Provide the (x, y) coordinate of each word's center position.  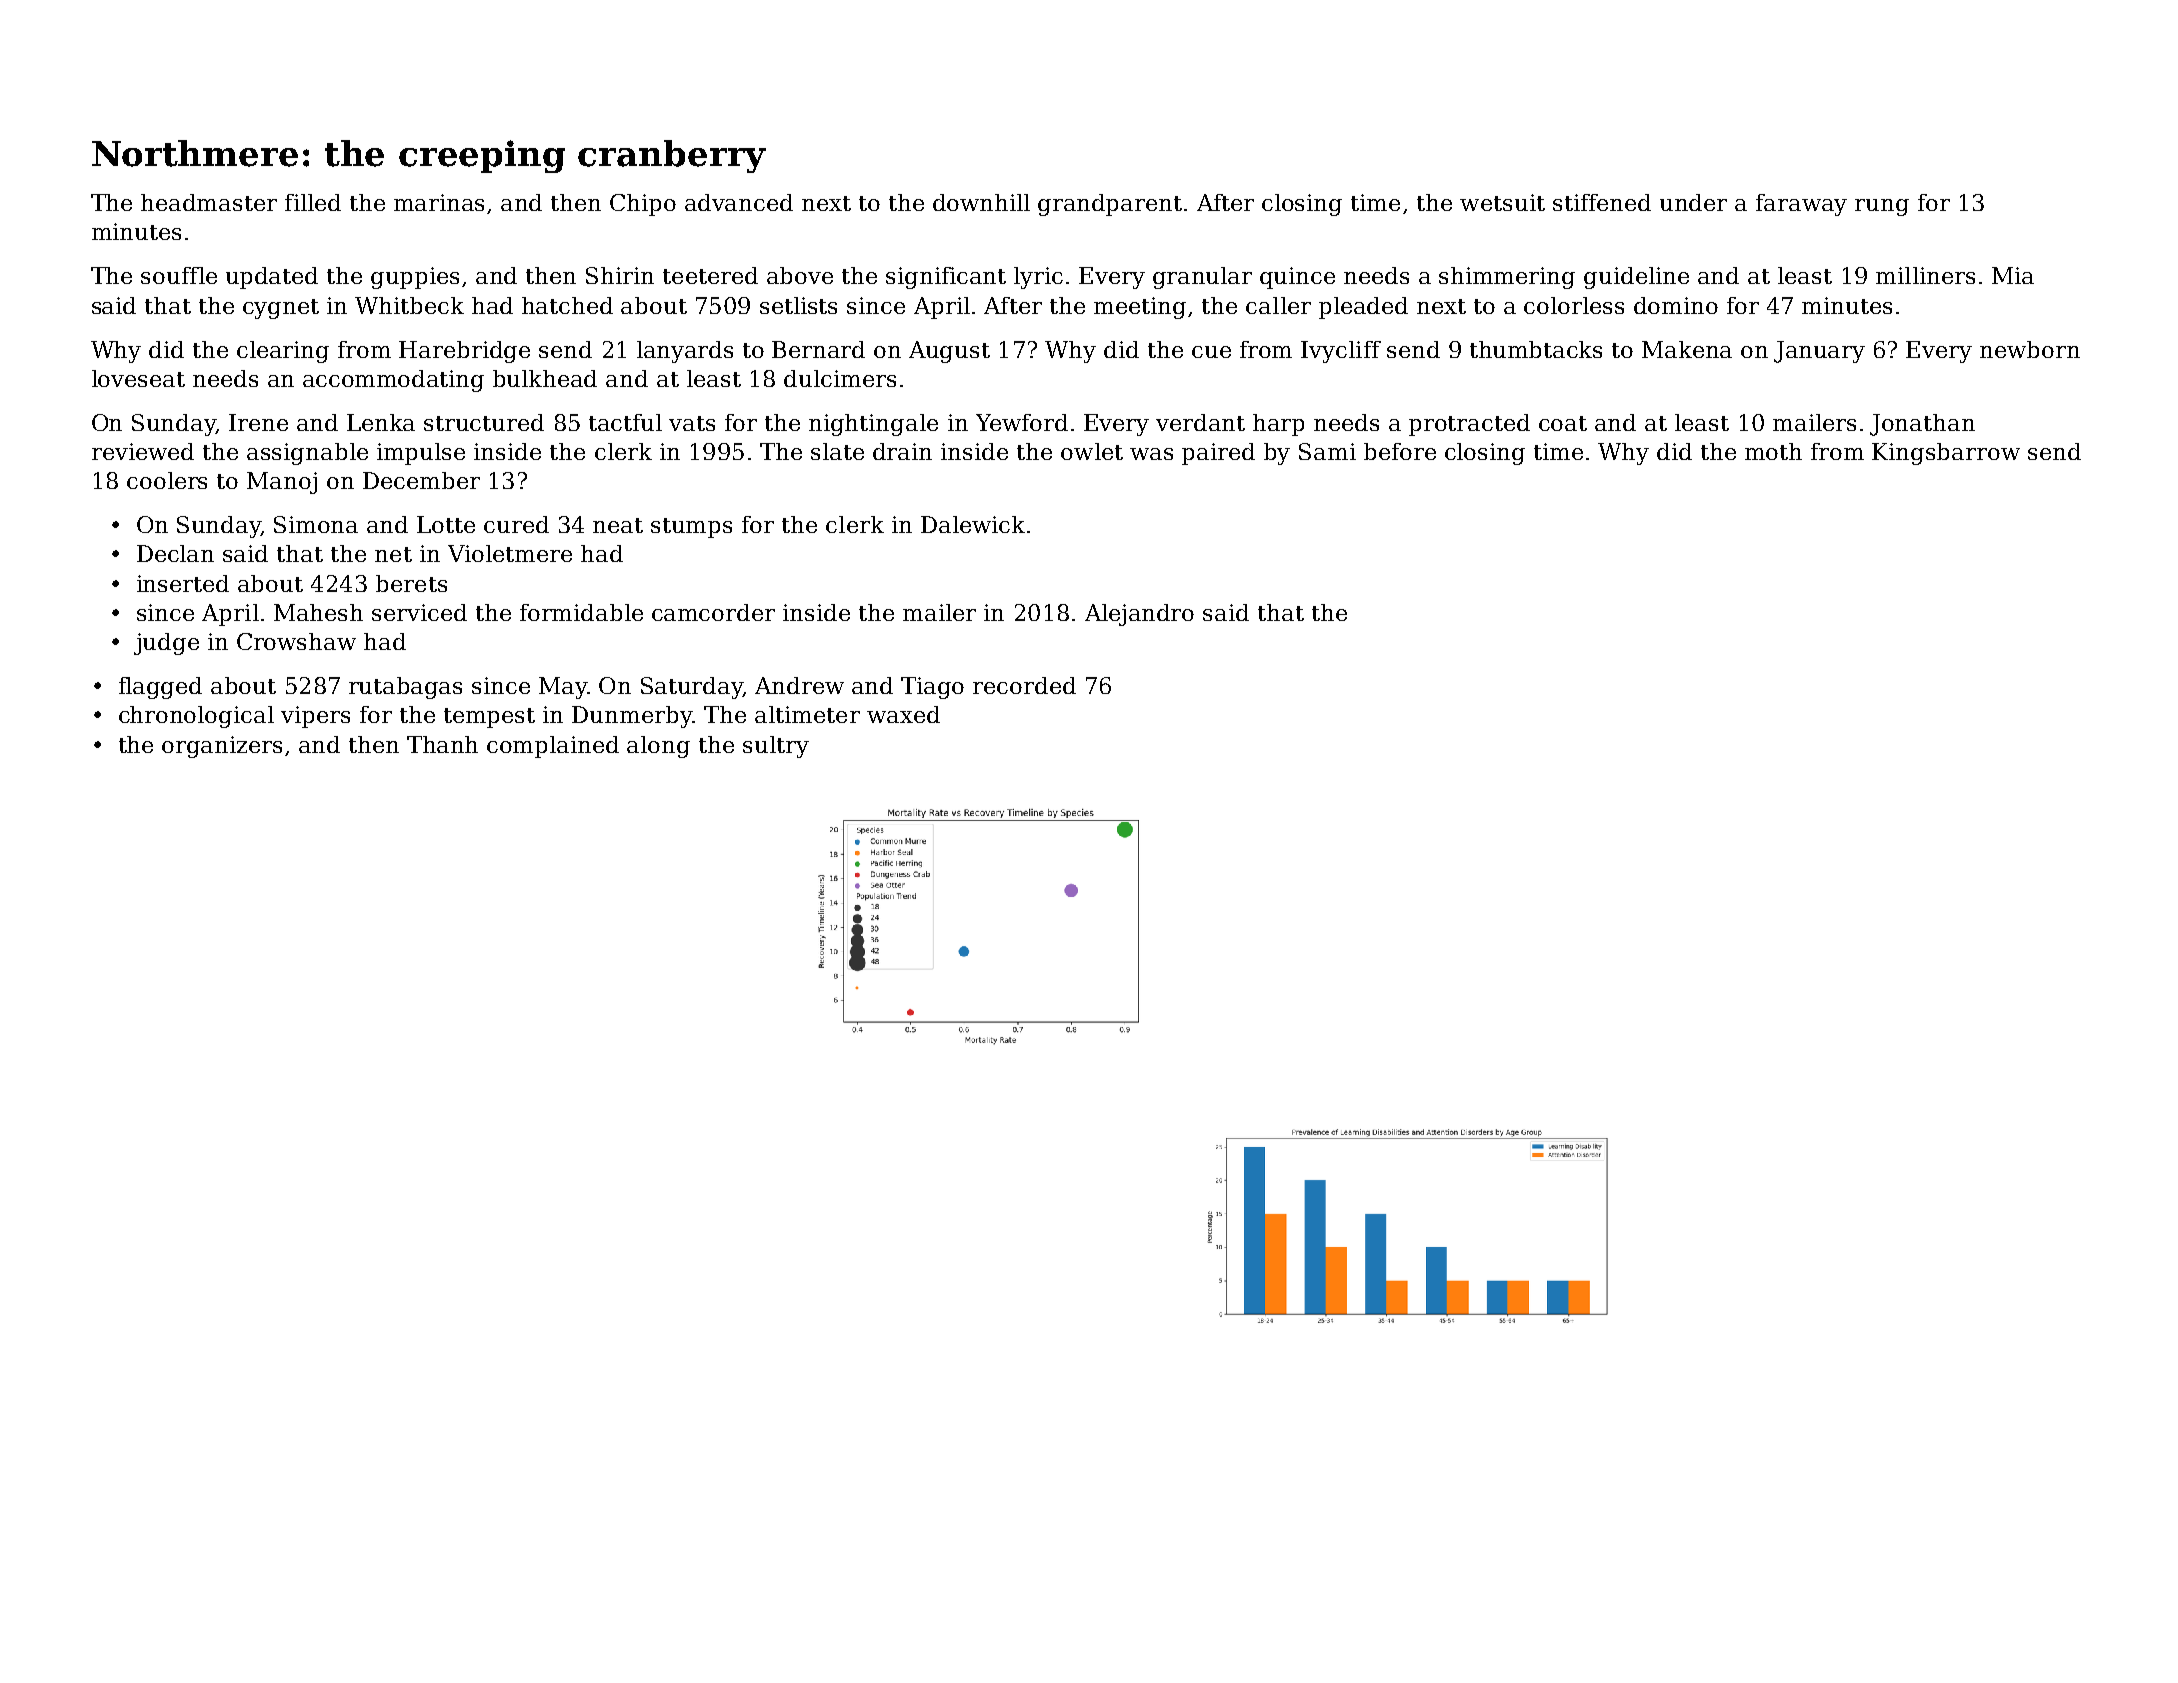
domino (1676, 305)
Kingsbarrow (1946, 454)
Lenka (381, 422)
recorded (1024, 685)
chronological (196, 717)
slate (837, 451)
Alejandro (1139, 615)
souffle (179, 275)
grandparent (1110, 205)
